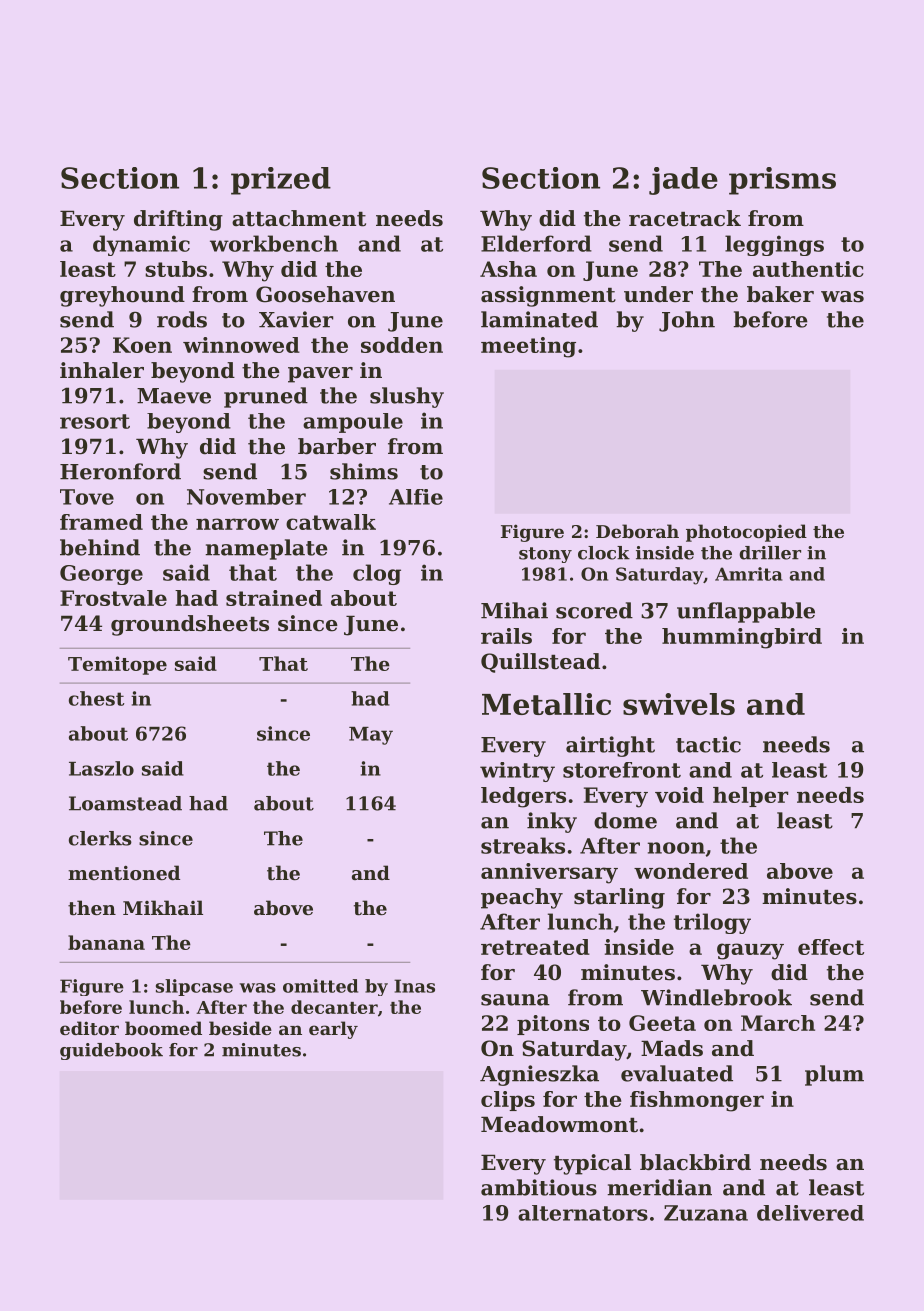 The width and height of the screenshot is (924, 1311). What do you see at coordinates (517, 772) in the screenshot?
I see `wintry` at bounding box center [517, 772].
